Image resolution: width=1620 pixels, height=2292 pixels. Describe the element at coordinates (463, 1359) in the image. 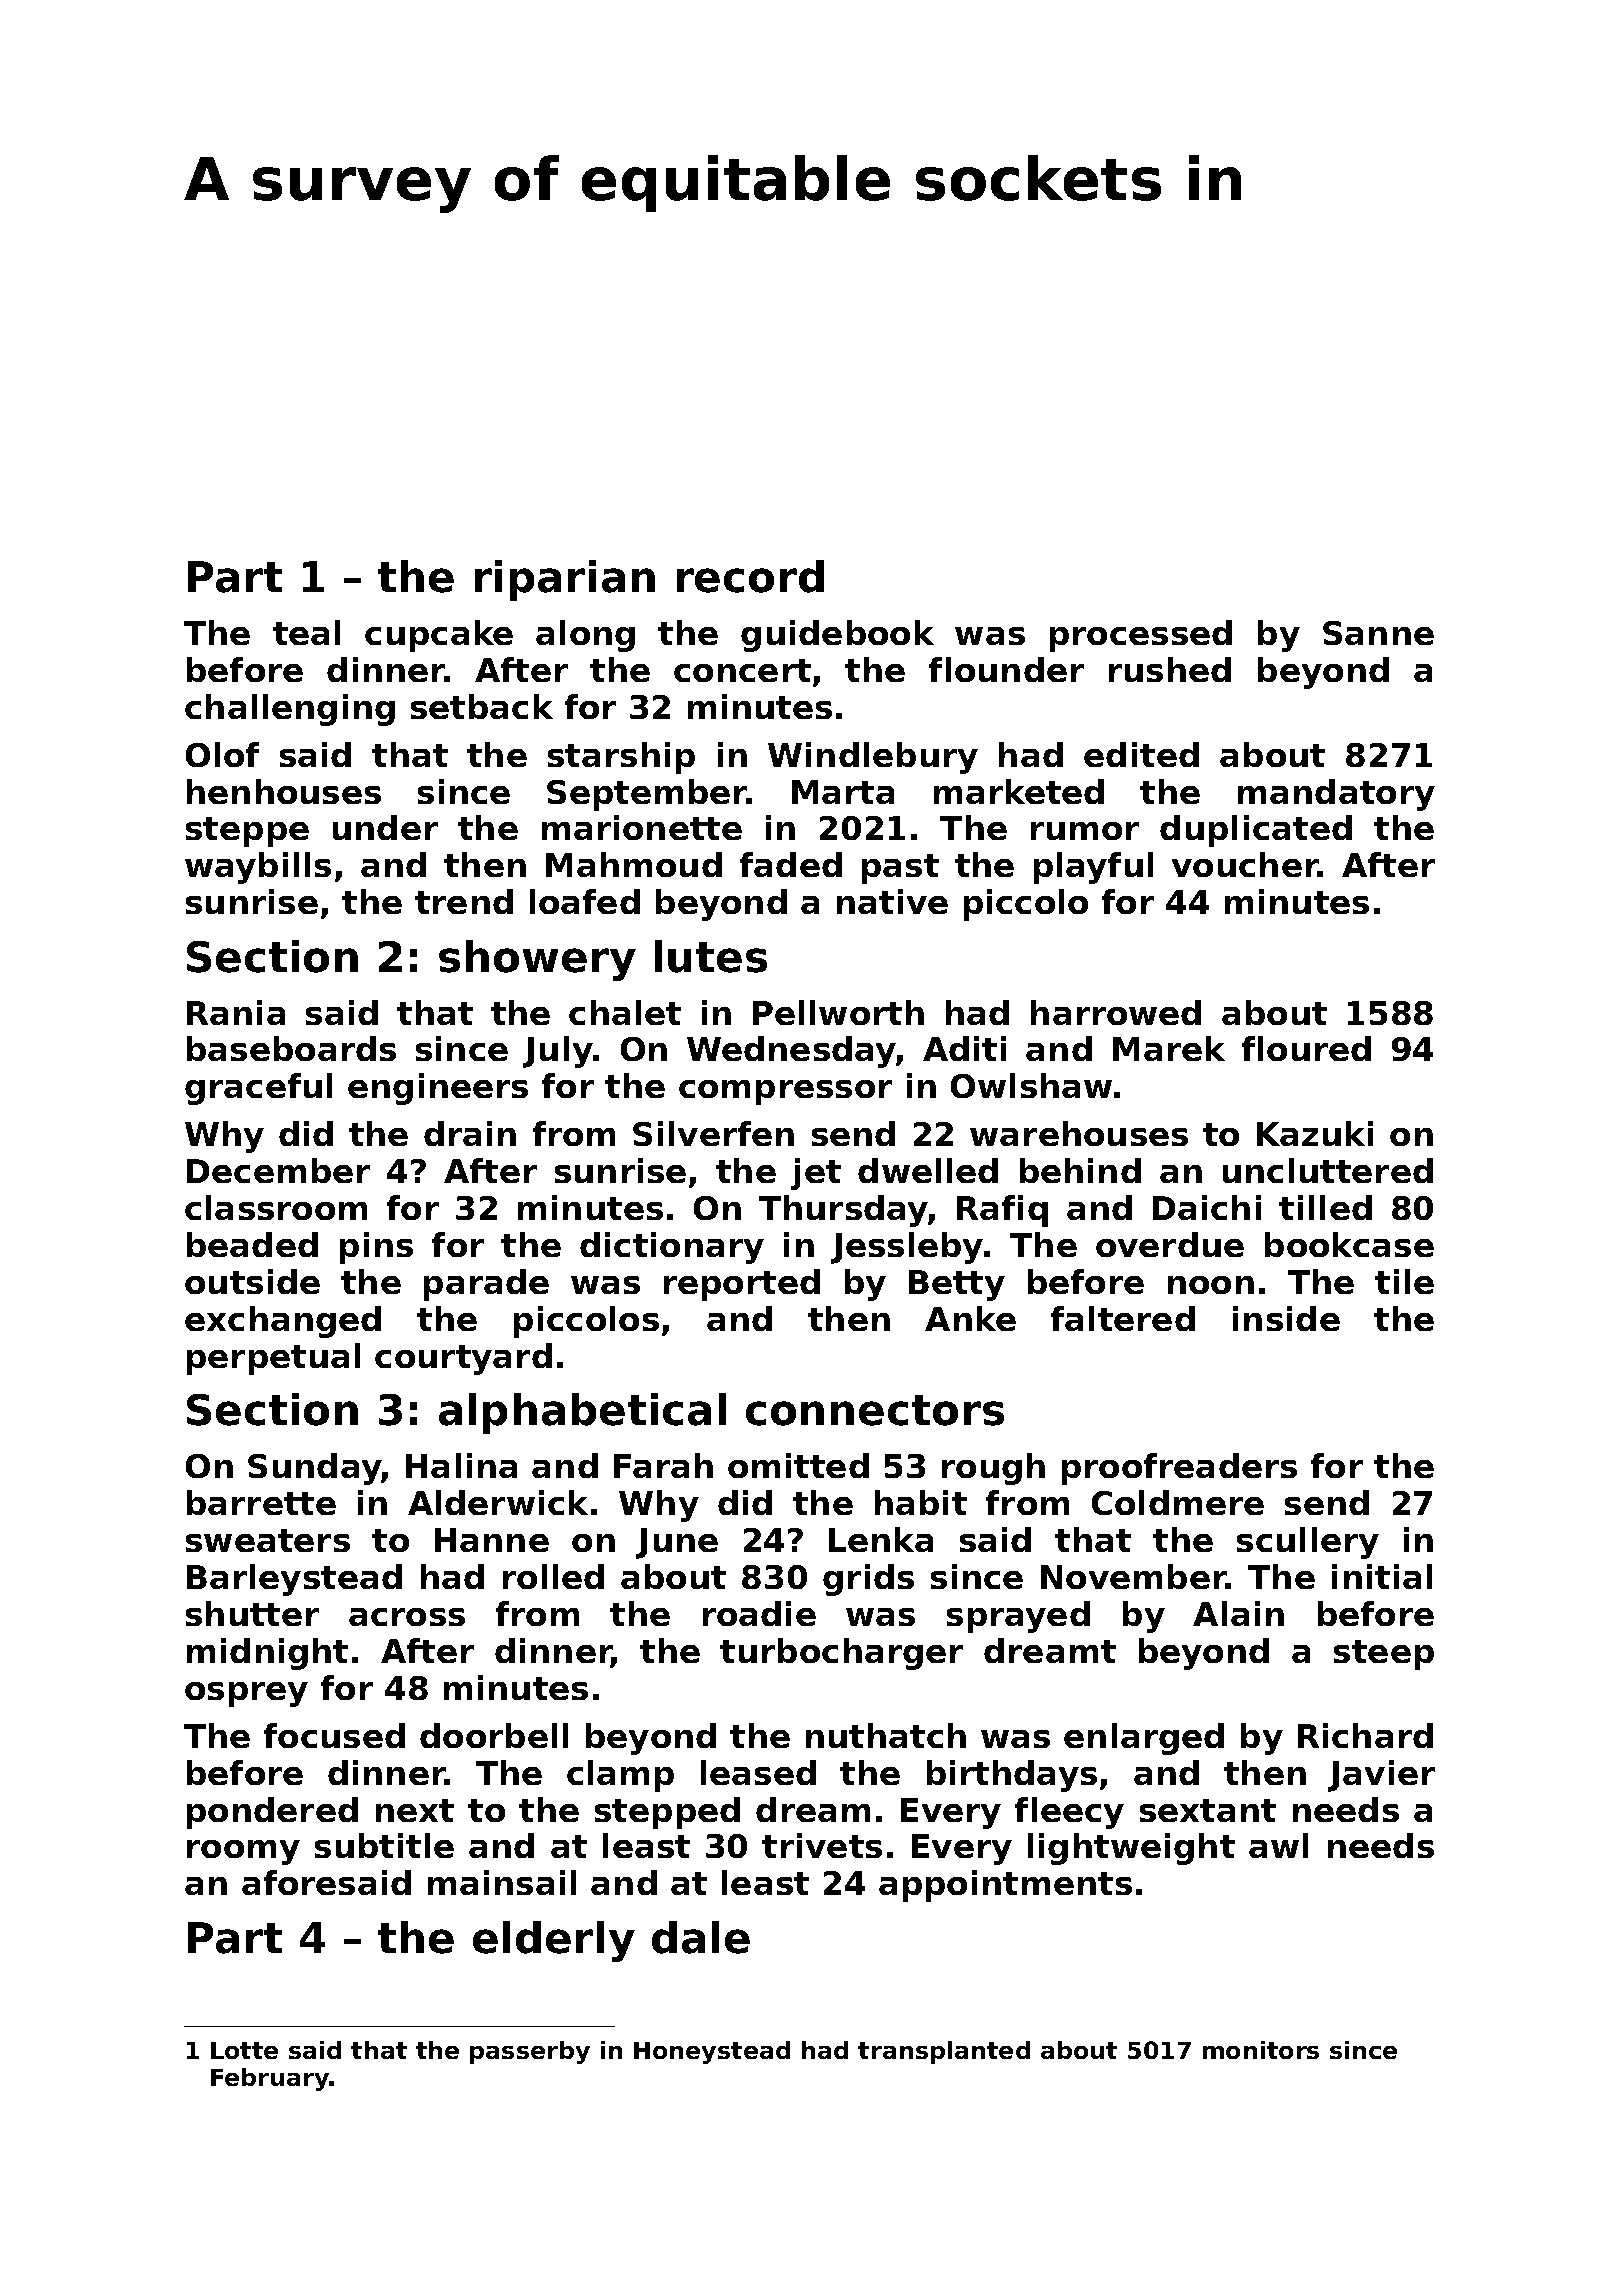

I see `courtyard` at that location.
